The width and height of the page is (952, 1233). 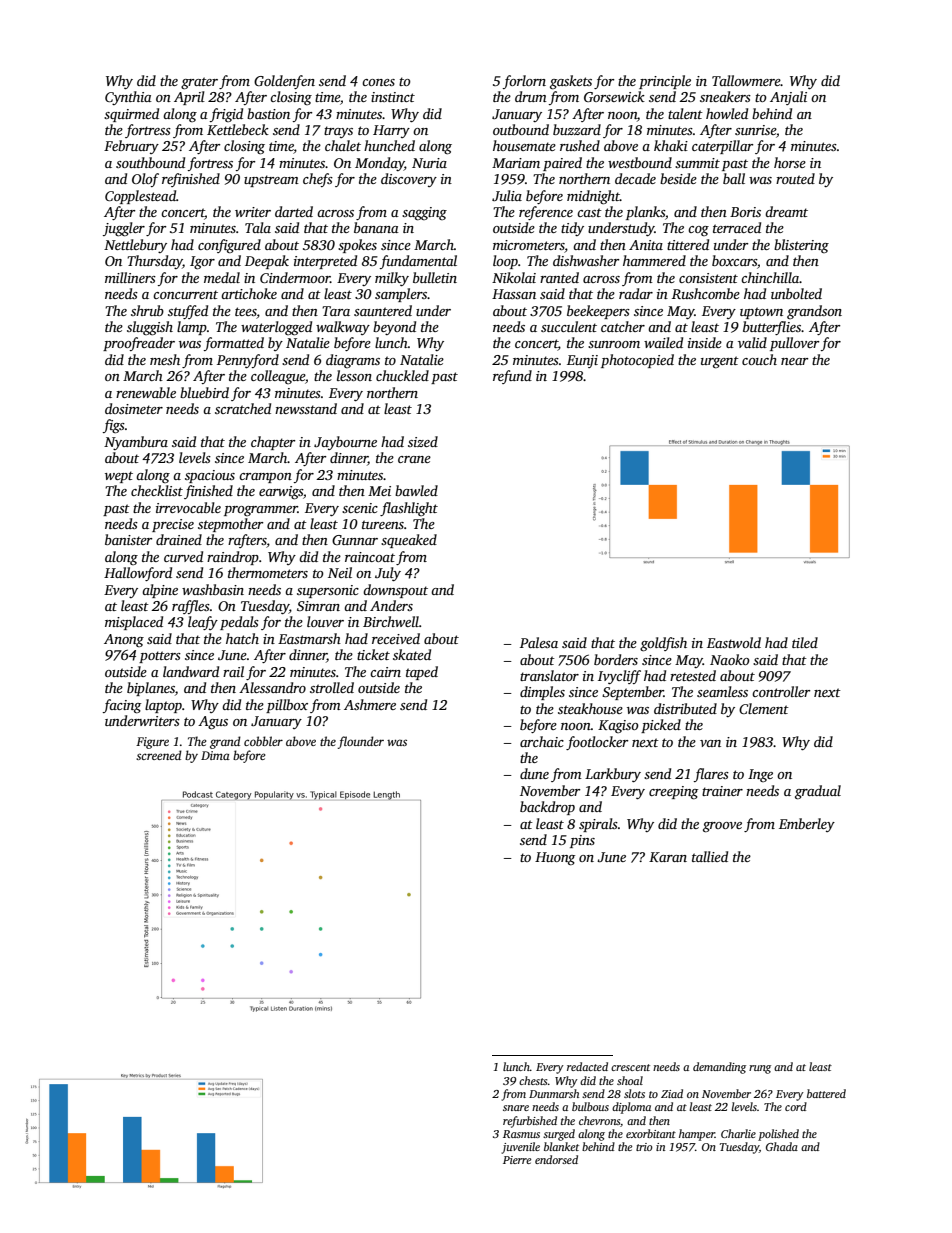 I want to click on Cindermoor, so click(x=295, y=277).
